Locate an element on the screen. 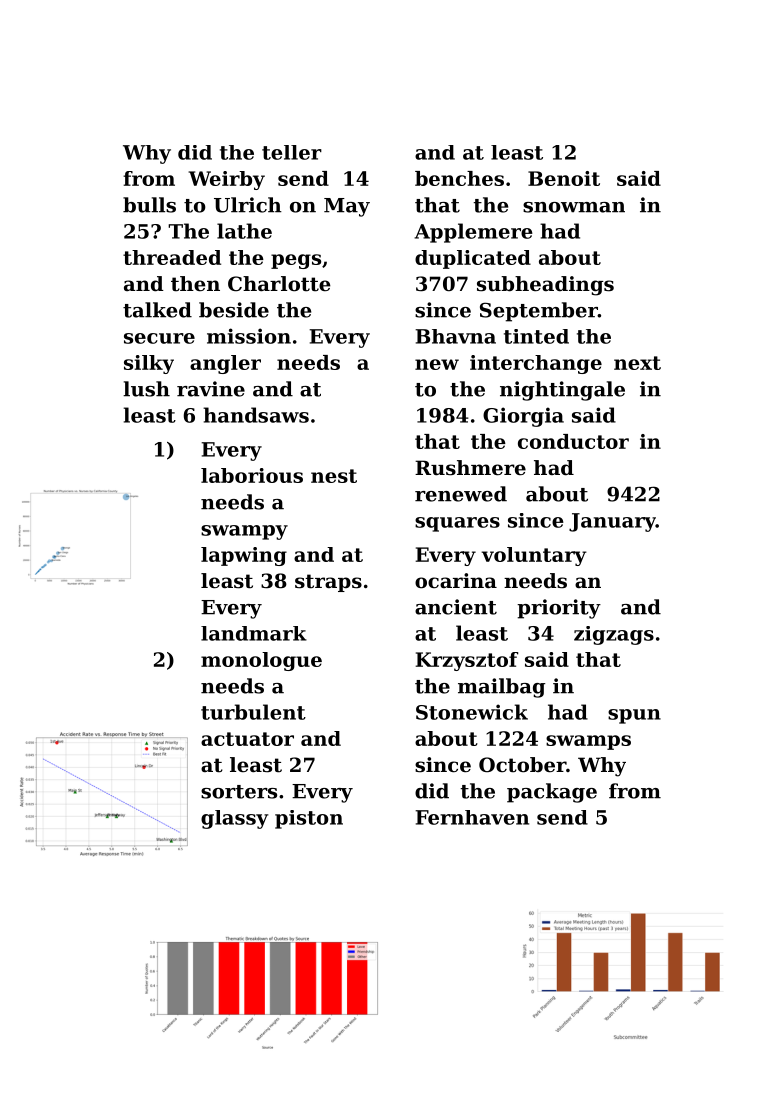  Benoit is located at coordinates (564, 178).
